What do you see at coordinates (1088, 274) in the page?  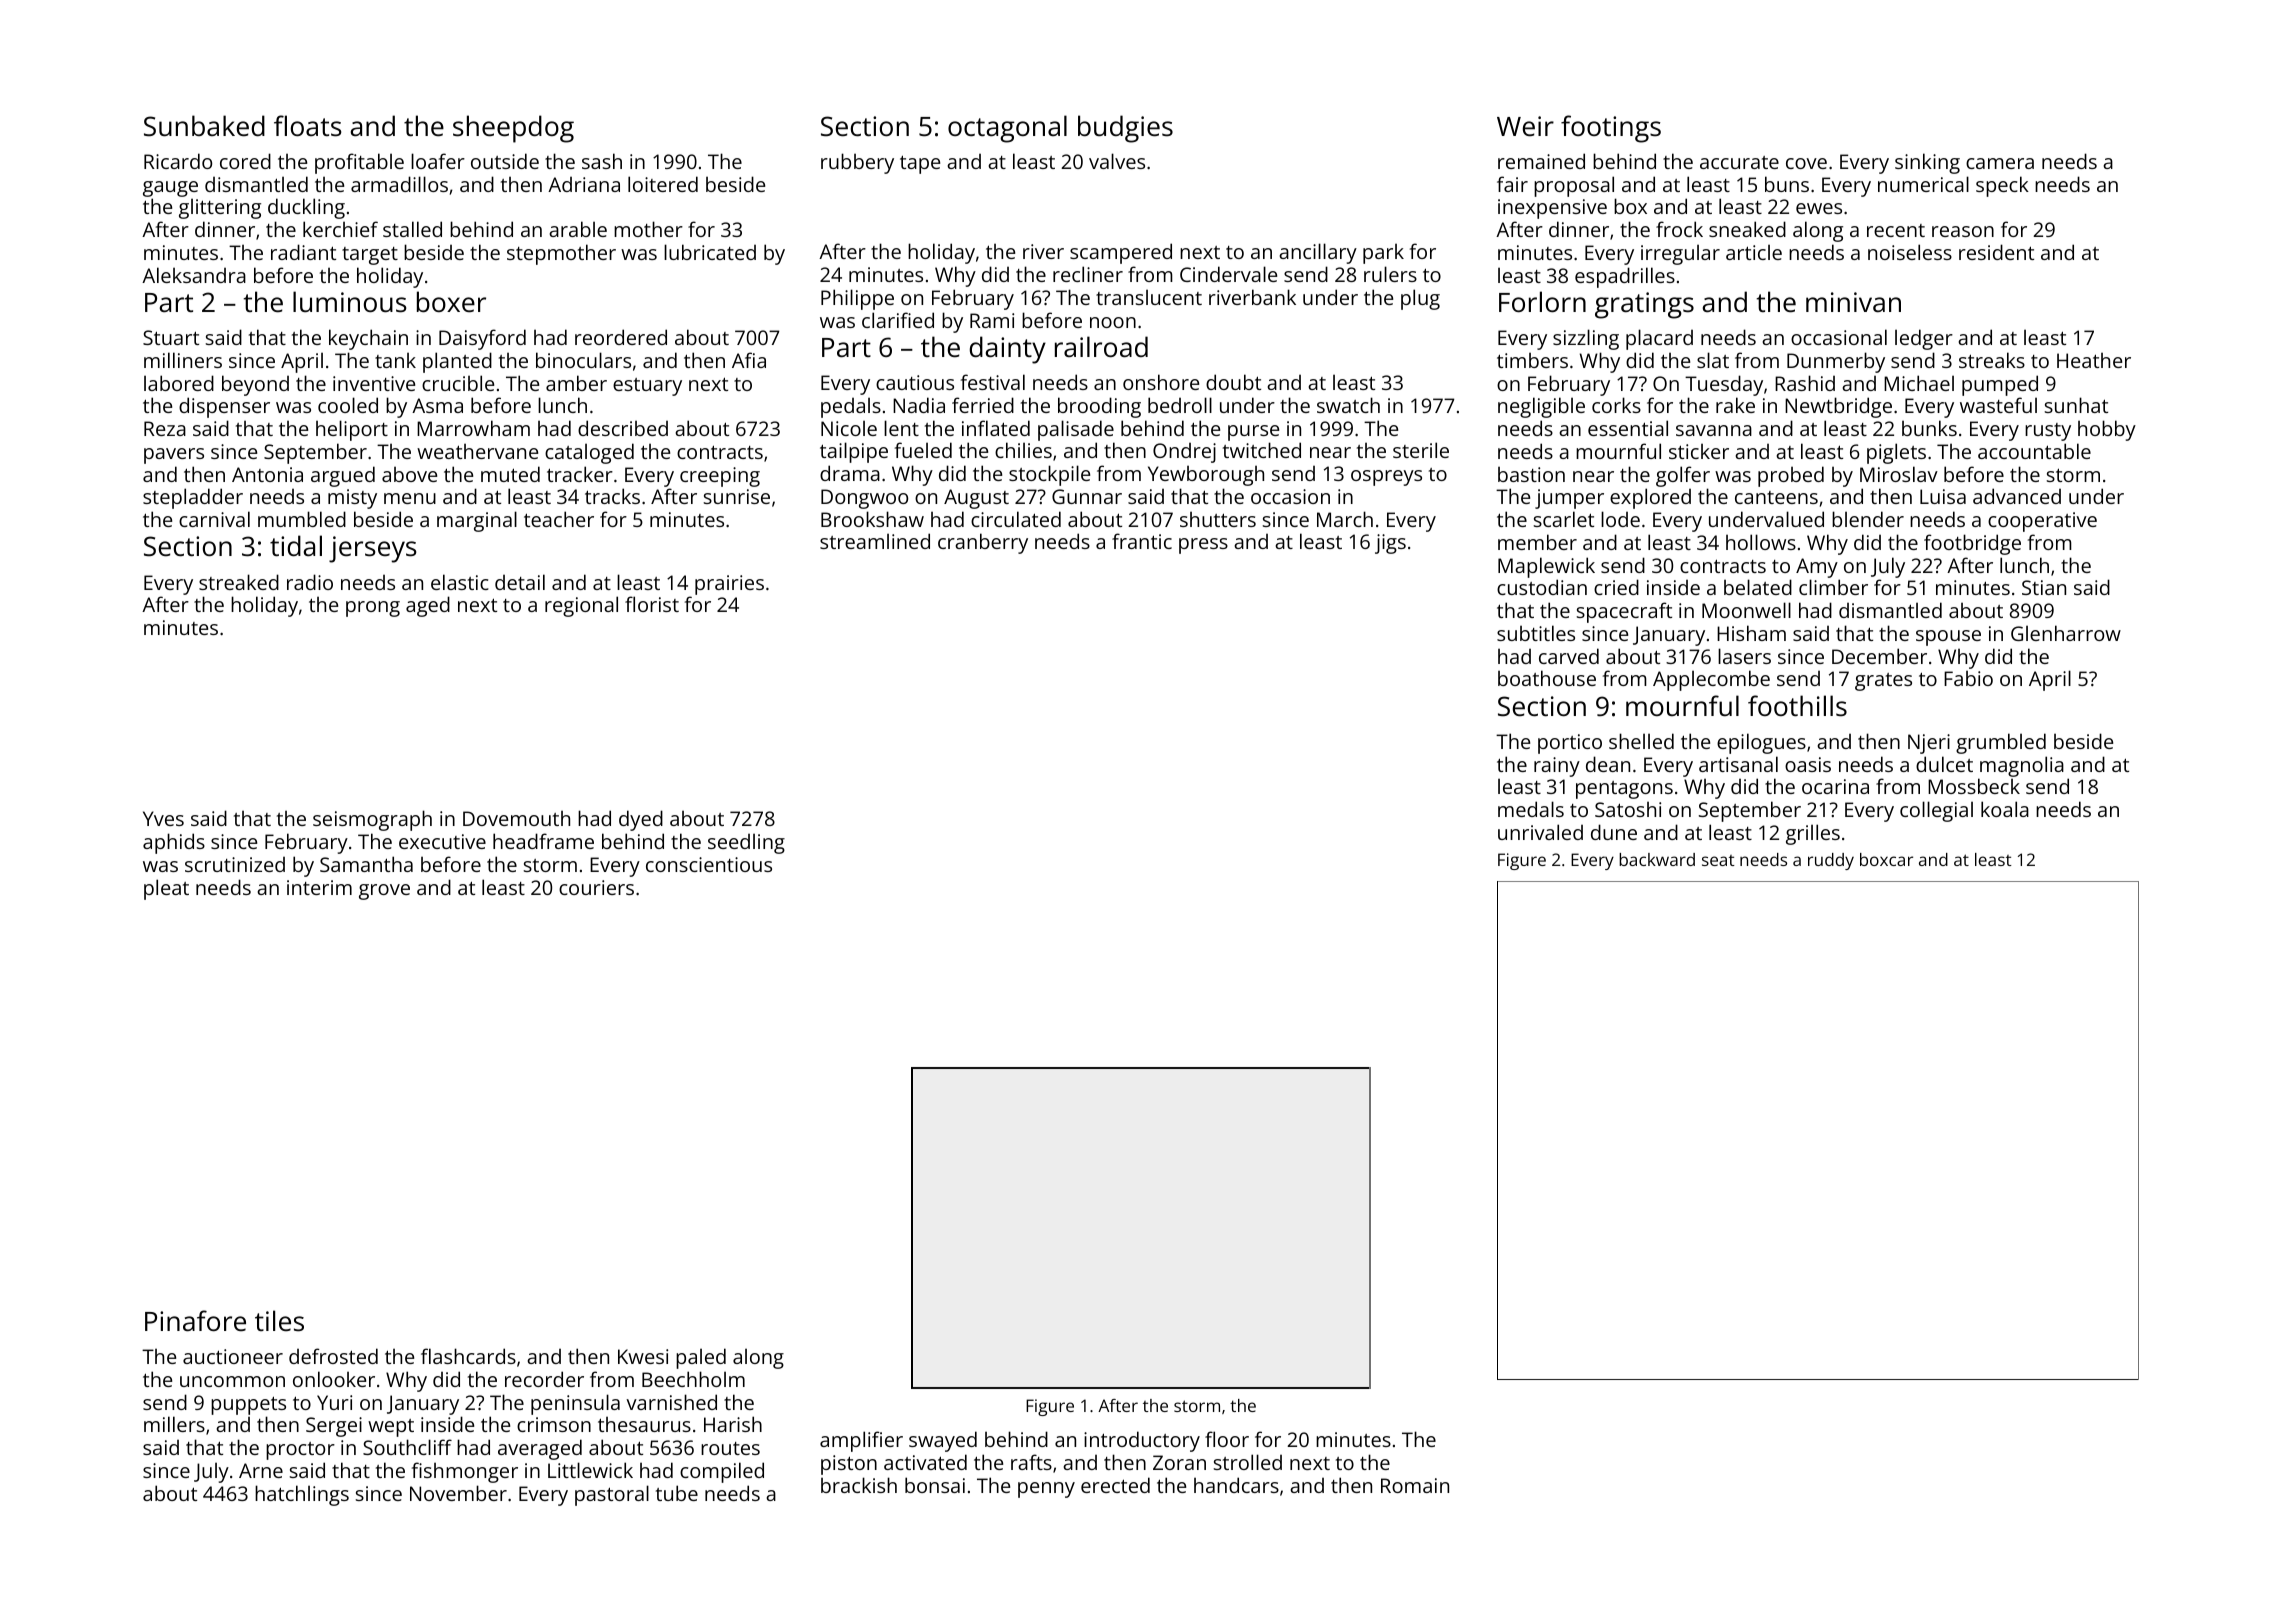 I see `recliner` at bounding box center [1088, 274].
